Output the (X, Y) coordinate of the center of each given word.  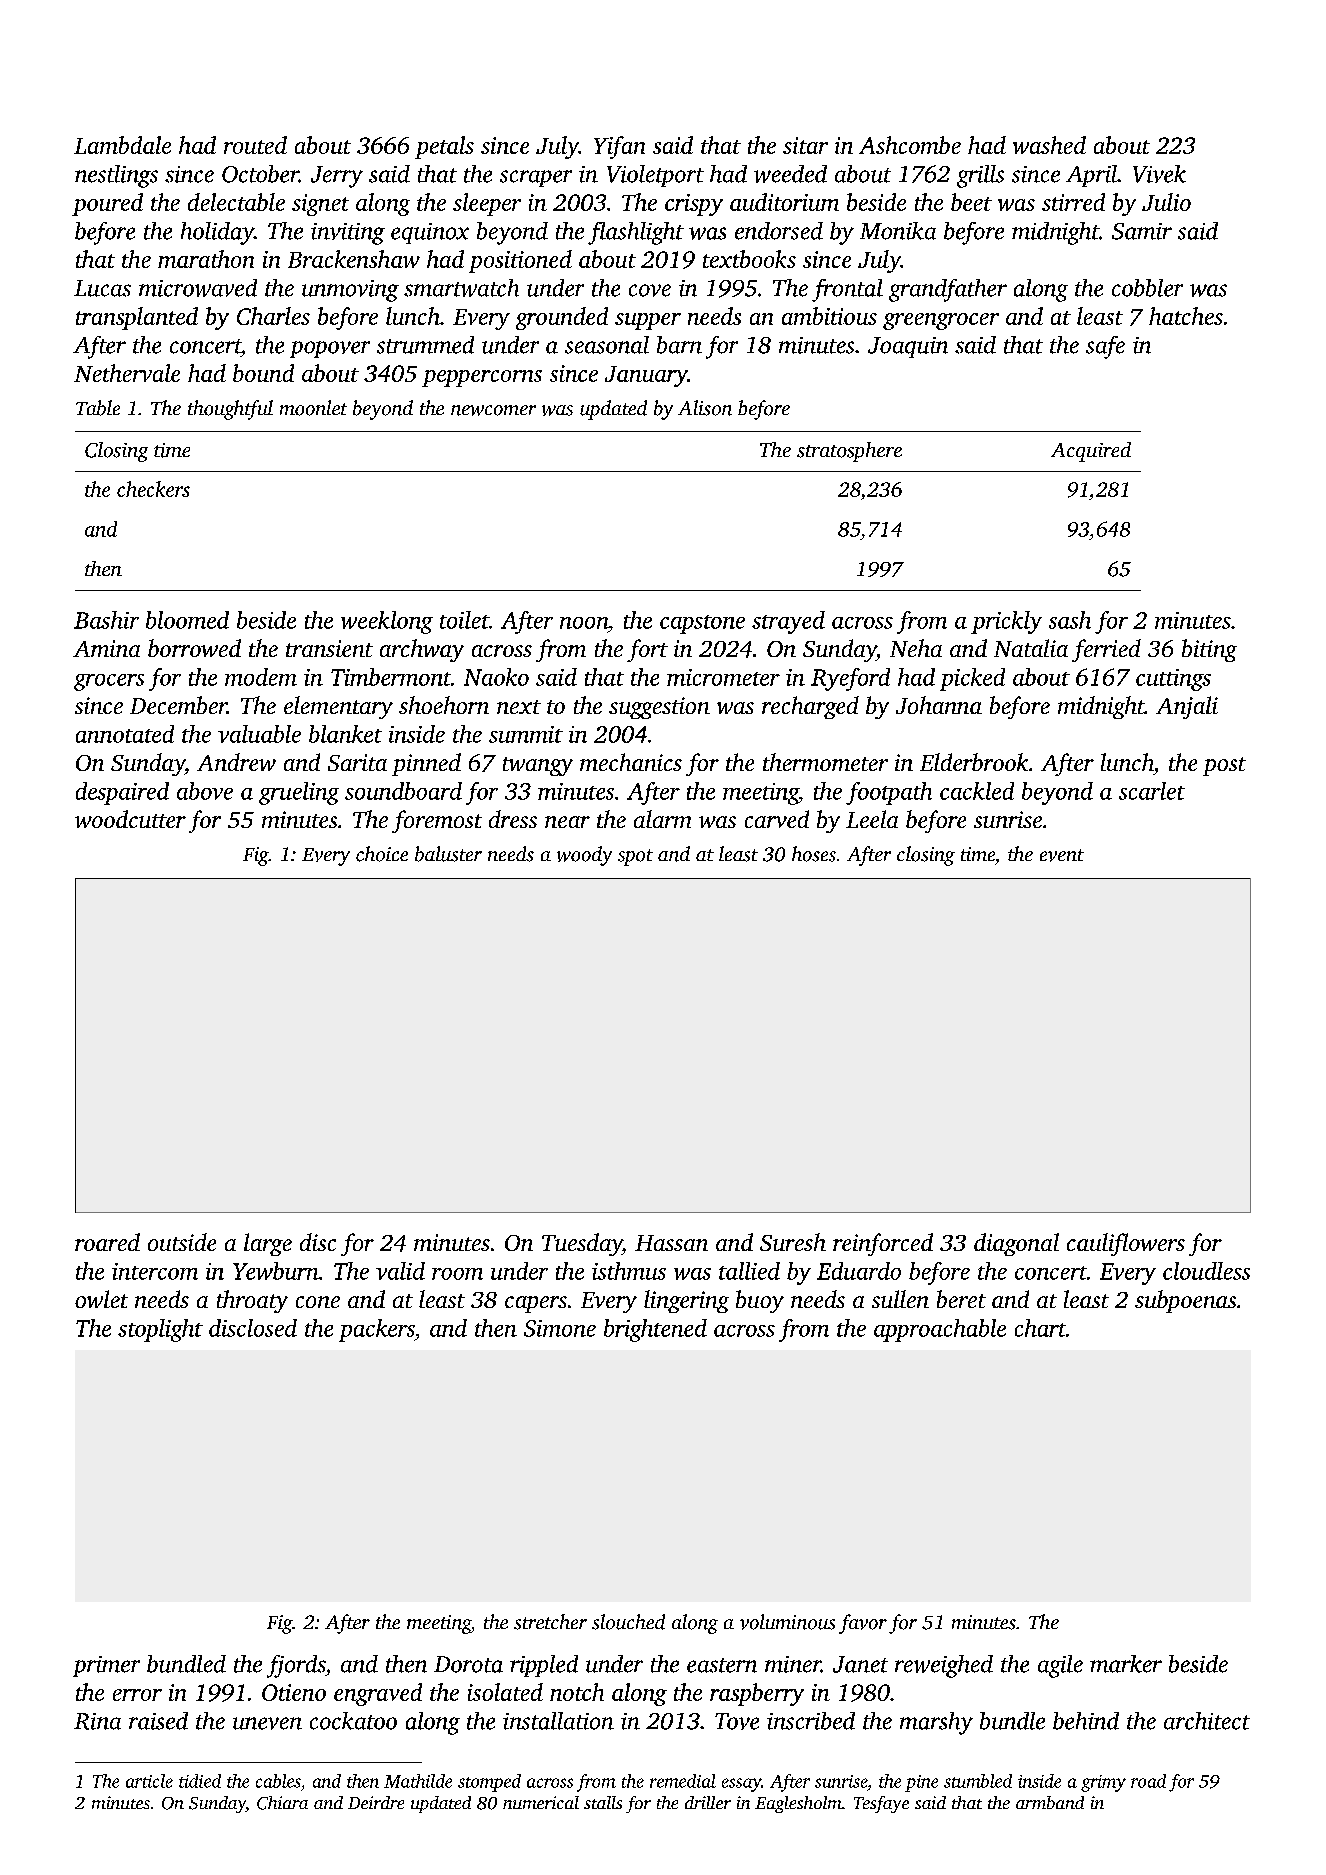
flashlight (636, 233)
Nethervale (127, 373)
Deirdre (376, 1802)
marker (1126, 1664)
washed (1049, 145)
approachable (940, 1330)
